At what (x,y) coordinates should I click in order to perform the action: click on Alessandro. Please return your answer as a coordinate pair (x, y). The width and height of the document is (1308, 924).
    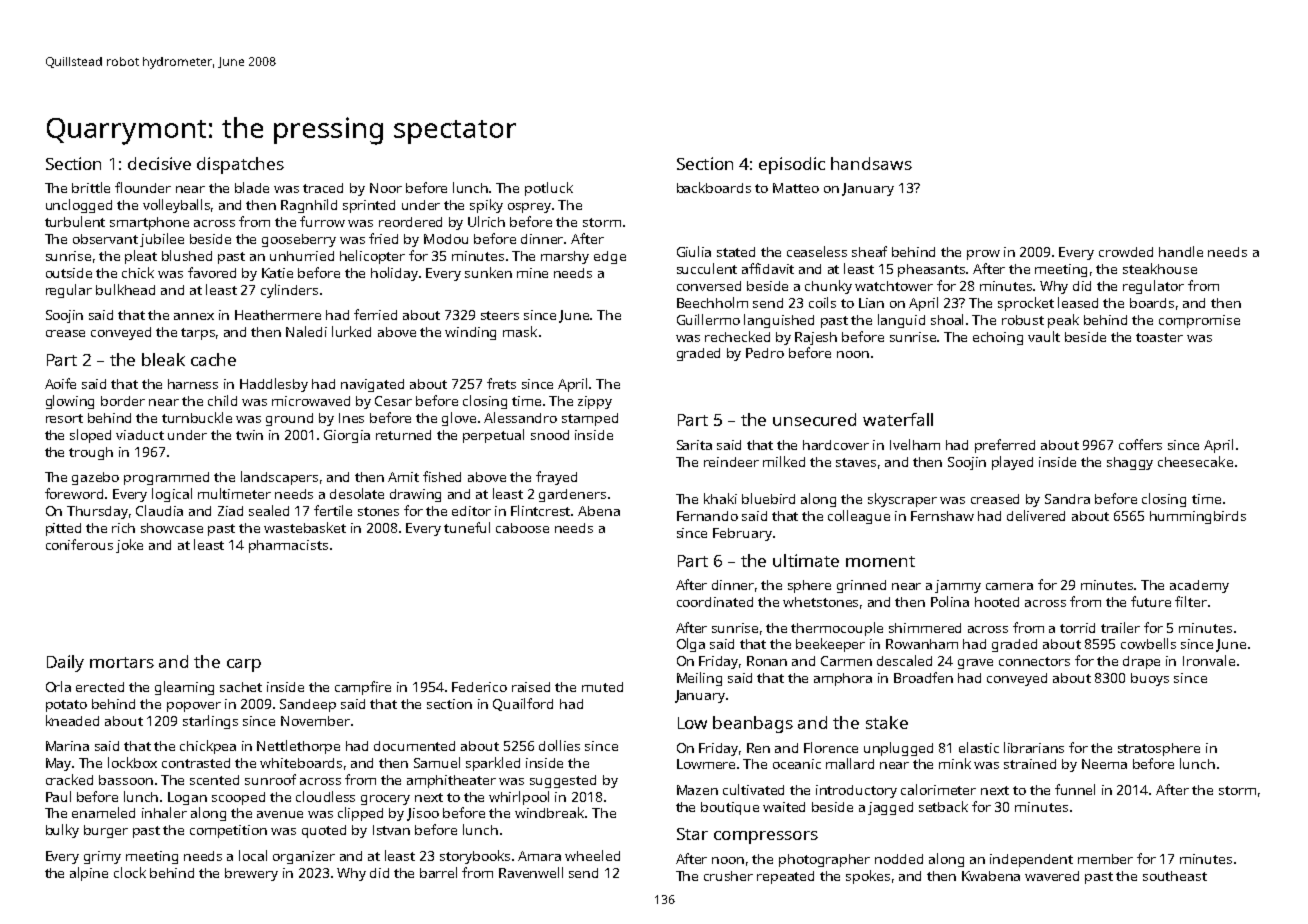
    Looking at the image, I should click on (520, 417).
